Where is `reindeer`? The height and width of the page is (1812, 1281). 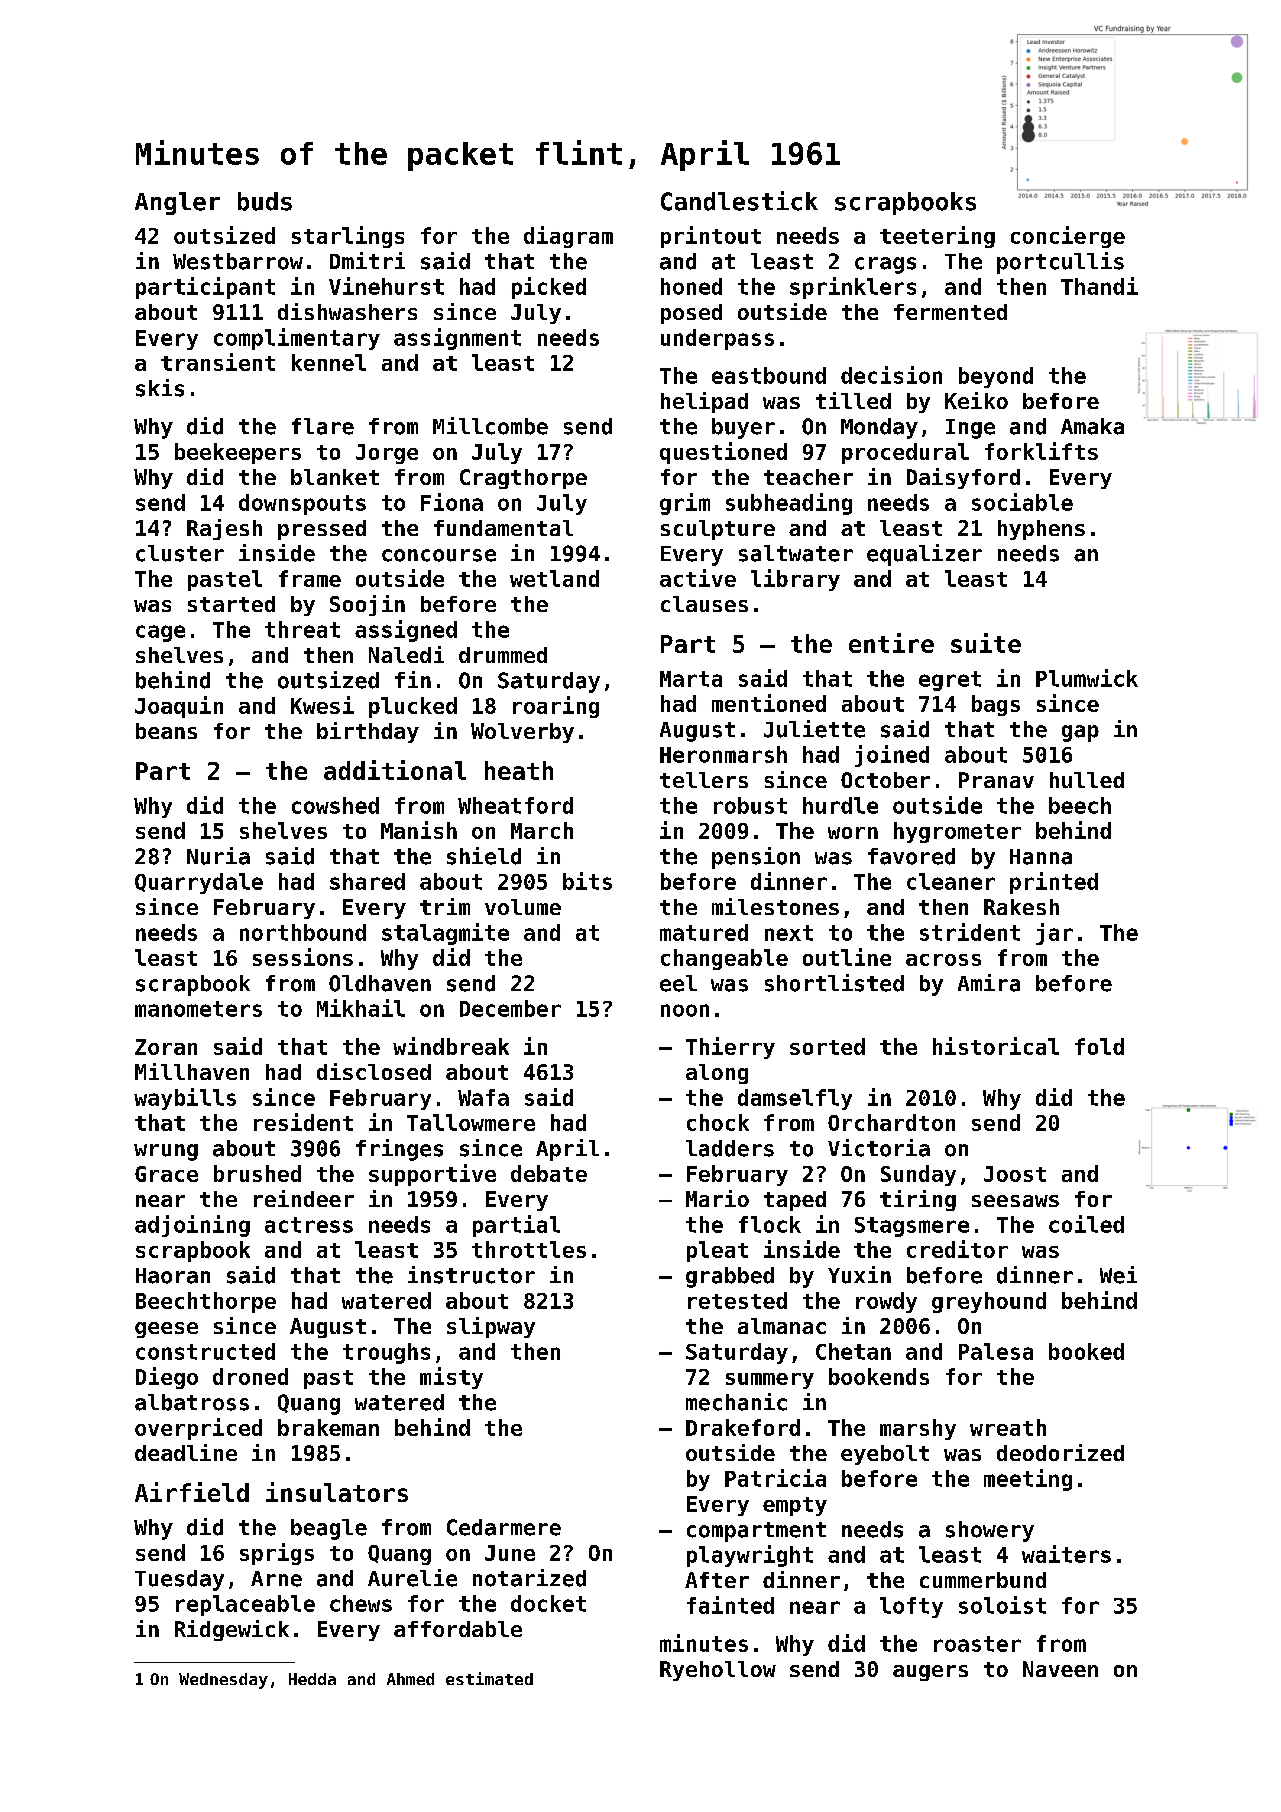 reindeer is located at coordinates (304, 1198).
